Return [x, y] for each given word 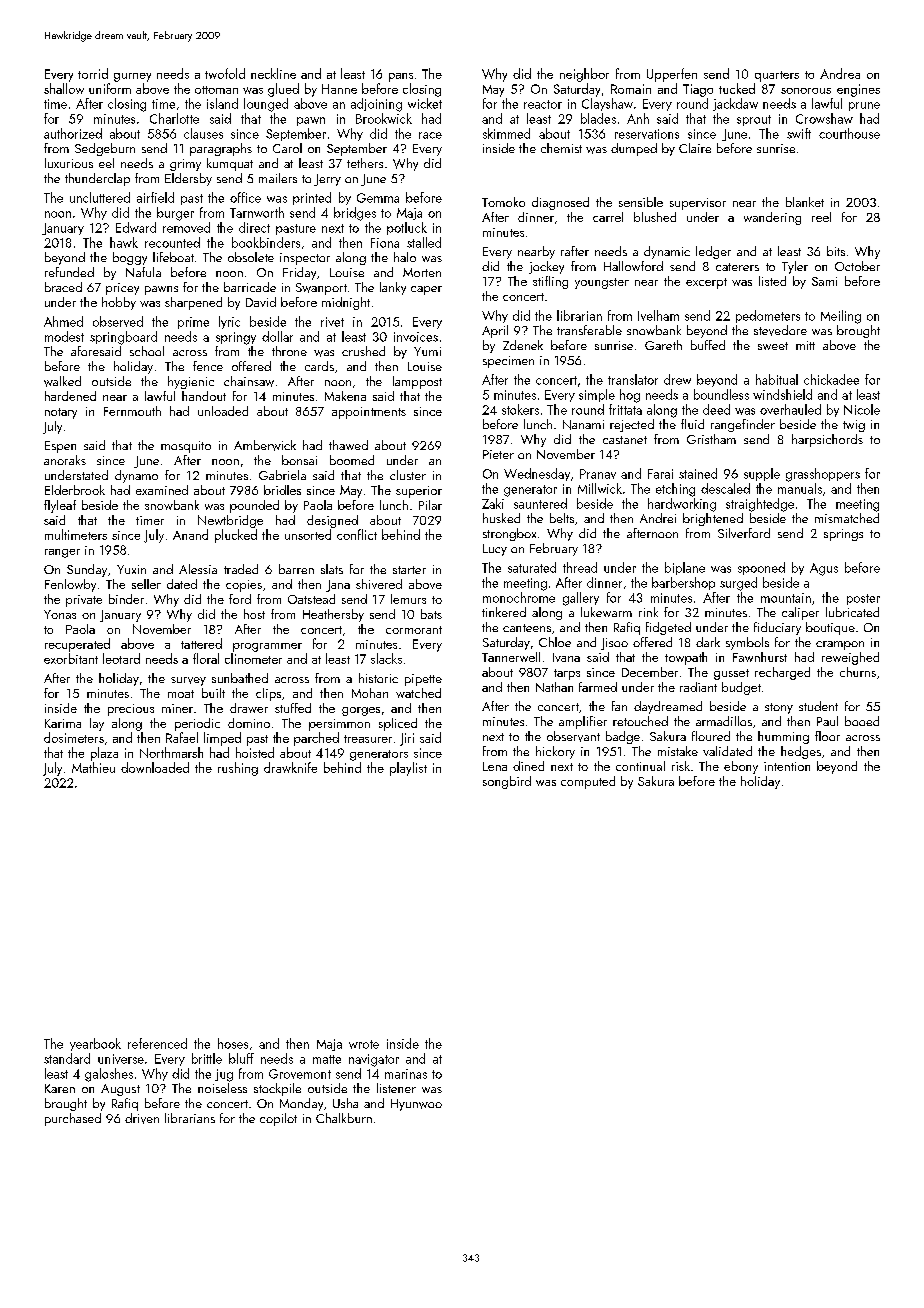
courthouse [849, 133]
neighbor [584, 75]
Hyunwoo [416, 1105]
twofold [225, 73]
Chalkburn [344, 1118]
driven [142, 1118]
